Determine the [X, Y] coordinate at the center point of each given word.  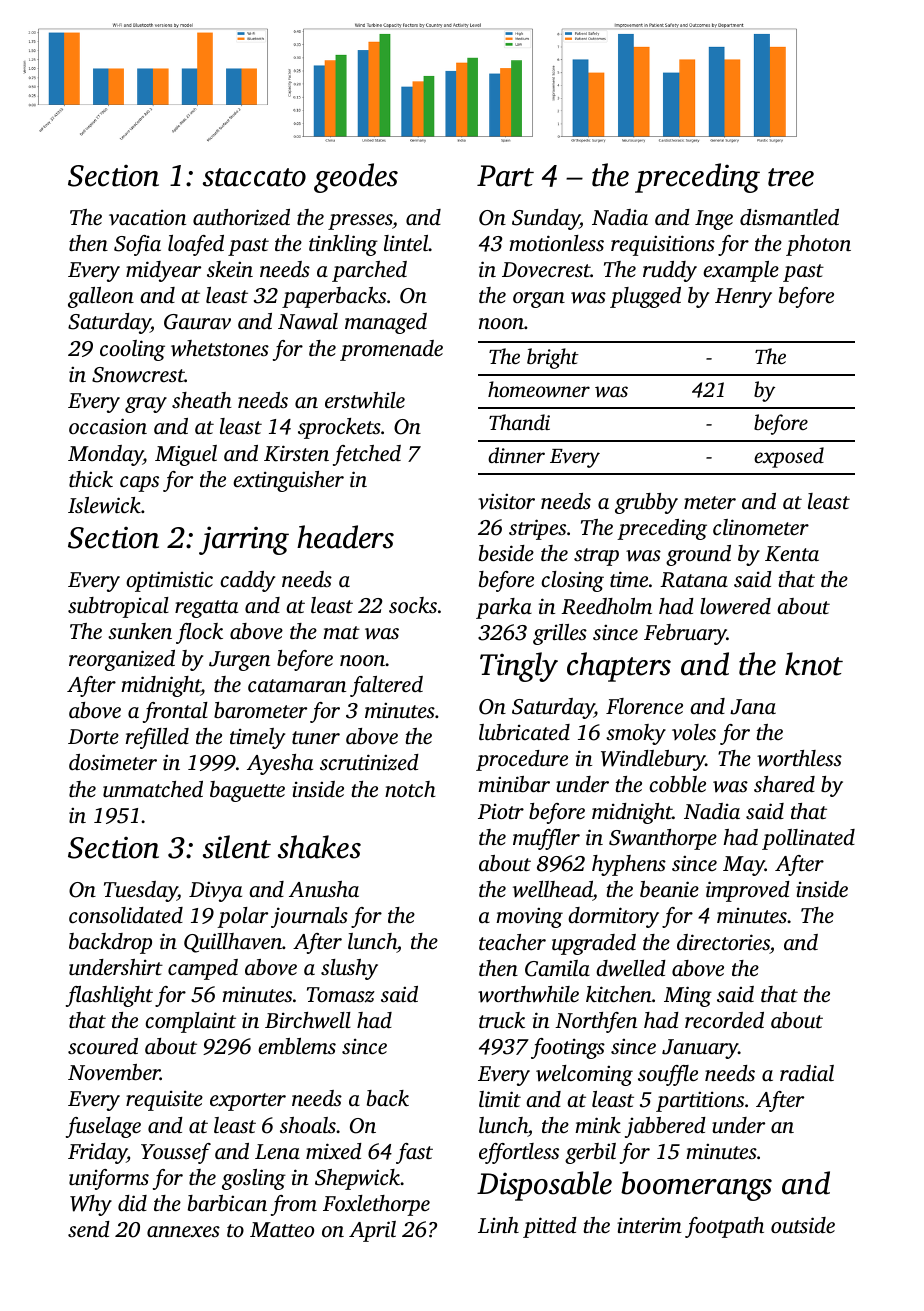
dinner [516, 455]
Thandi [519, 422]
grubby [646, 503]
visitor [506, 502]
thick [91, 479]
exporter [248, 1102]
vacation [147, 217]
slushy [349, 969]
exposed [789, 457]
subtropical [118, 607]
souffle [668, 1075]
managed [386, 323]
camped [203, 969]
